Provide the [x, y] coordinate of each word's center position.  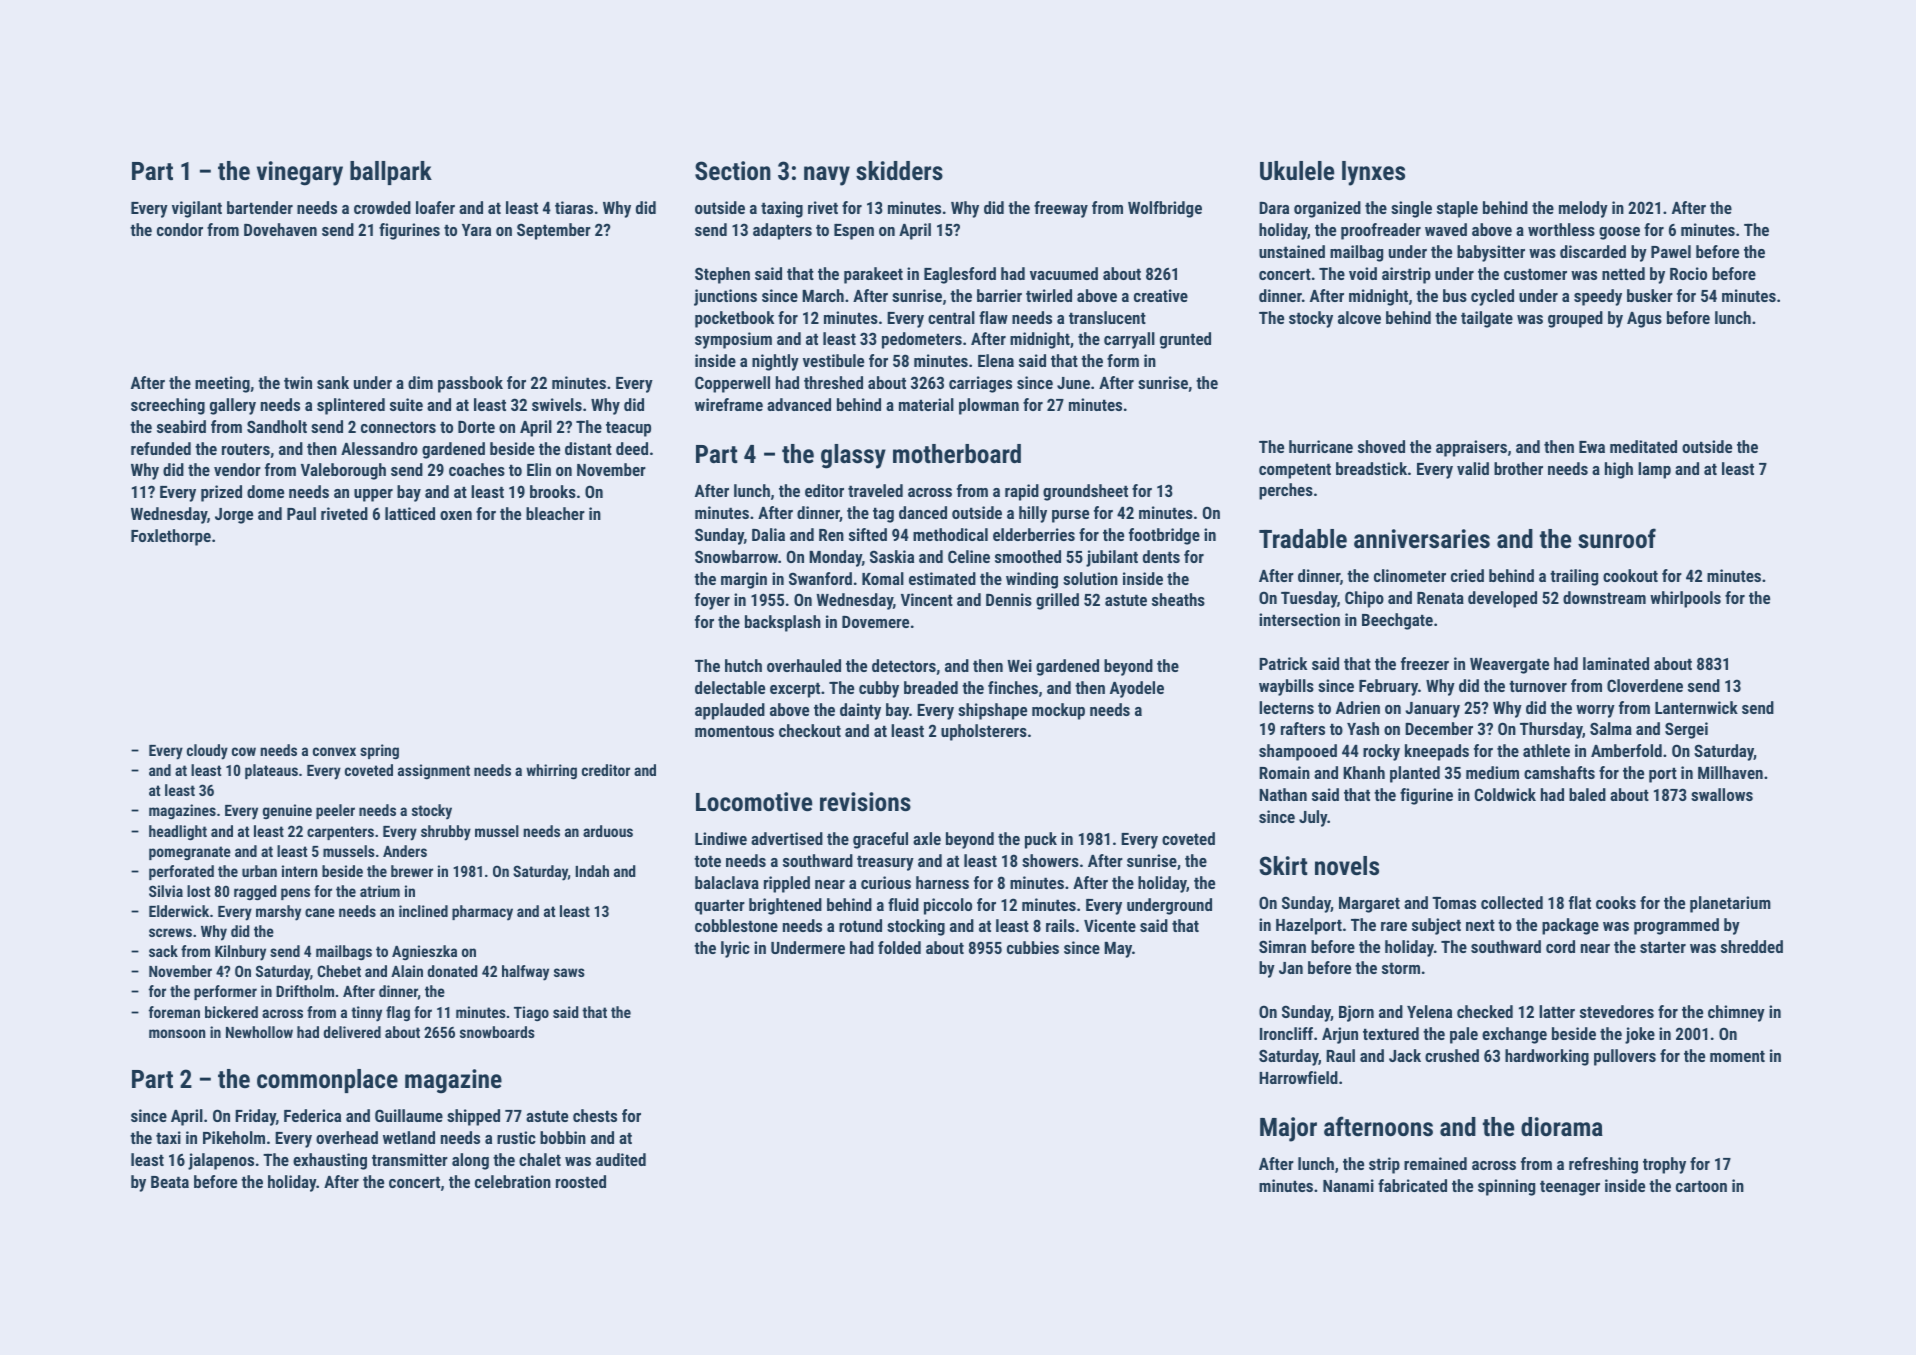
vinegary [300, 173]
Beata [170, 1182]
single [1411, 209]
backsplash [783, 623]
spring [379, 752]
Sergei [1686, 730]
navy [827, 176]
